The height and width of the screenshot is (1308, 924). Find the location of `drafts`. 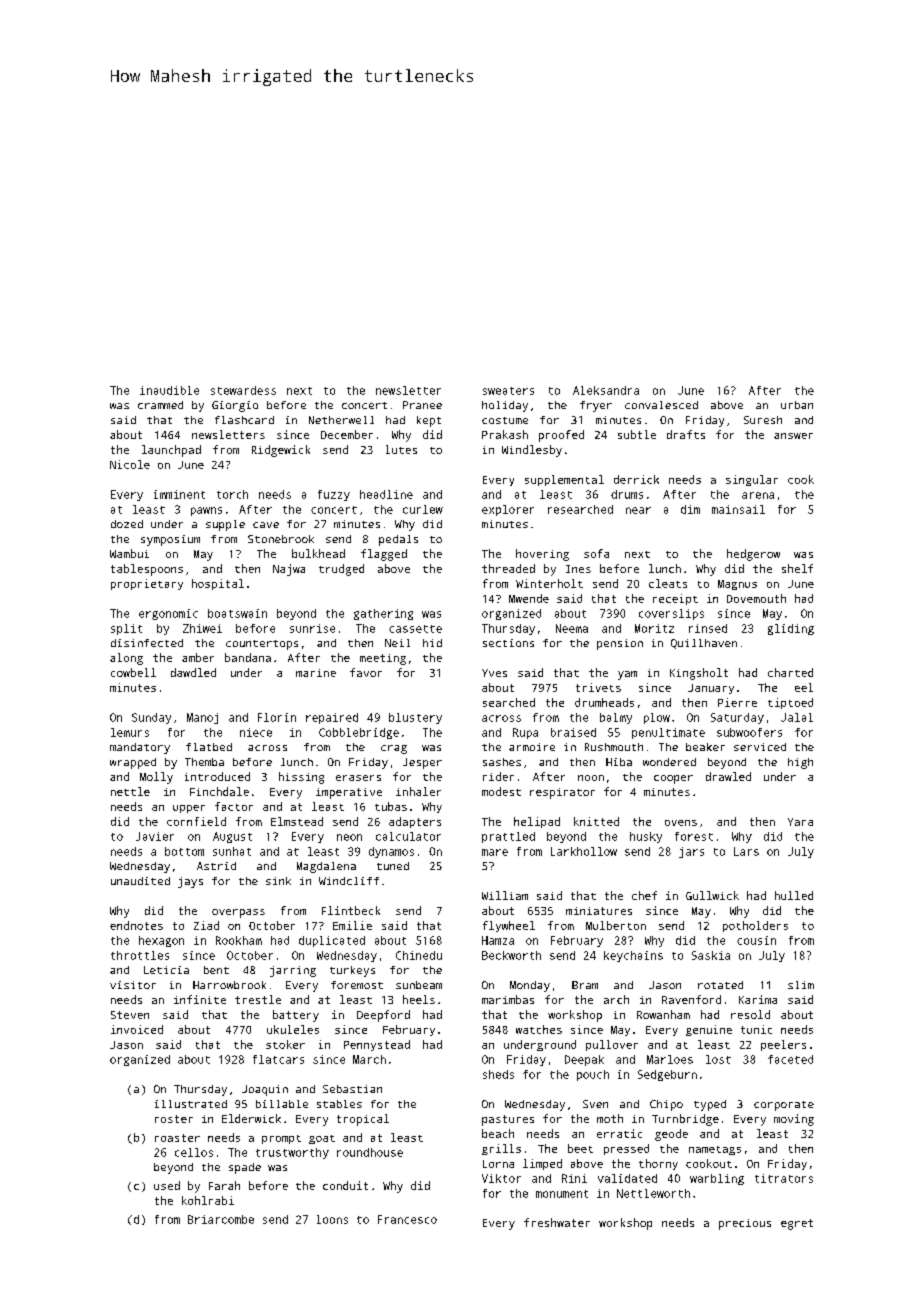

drafts is located at coordinates (686, 434).
